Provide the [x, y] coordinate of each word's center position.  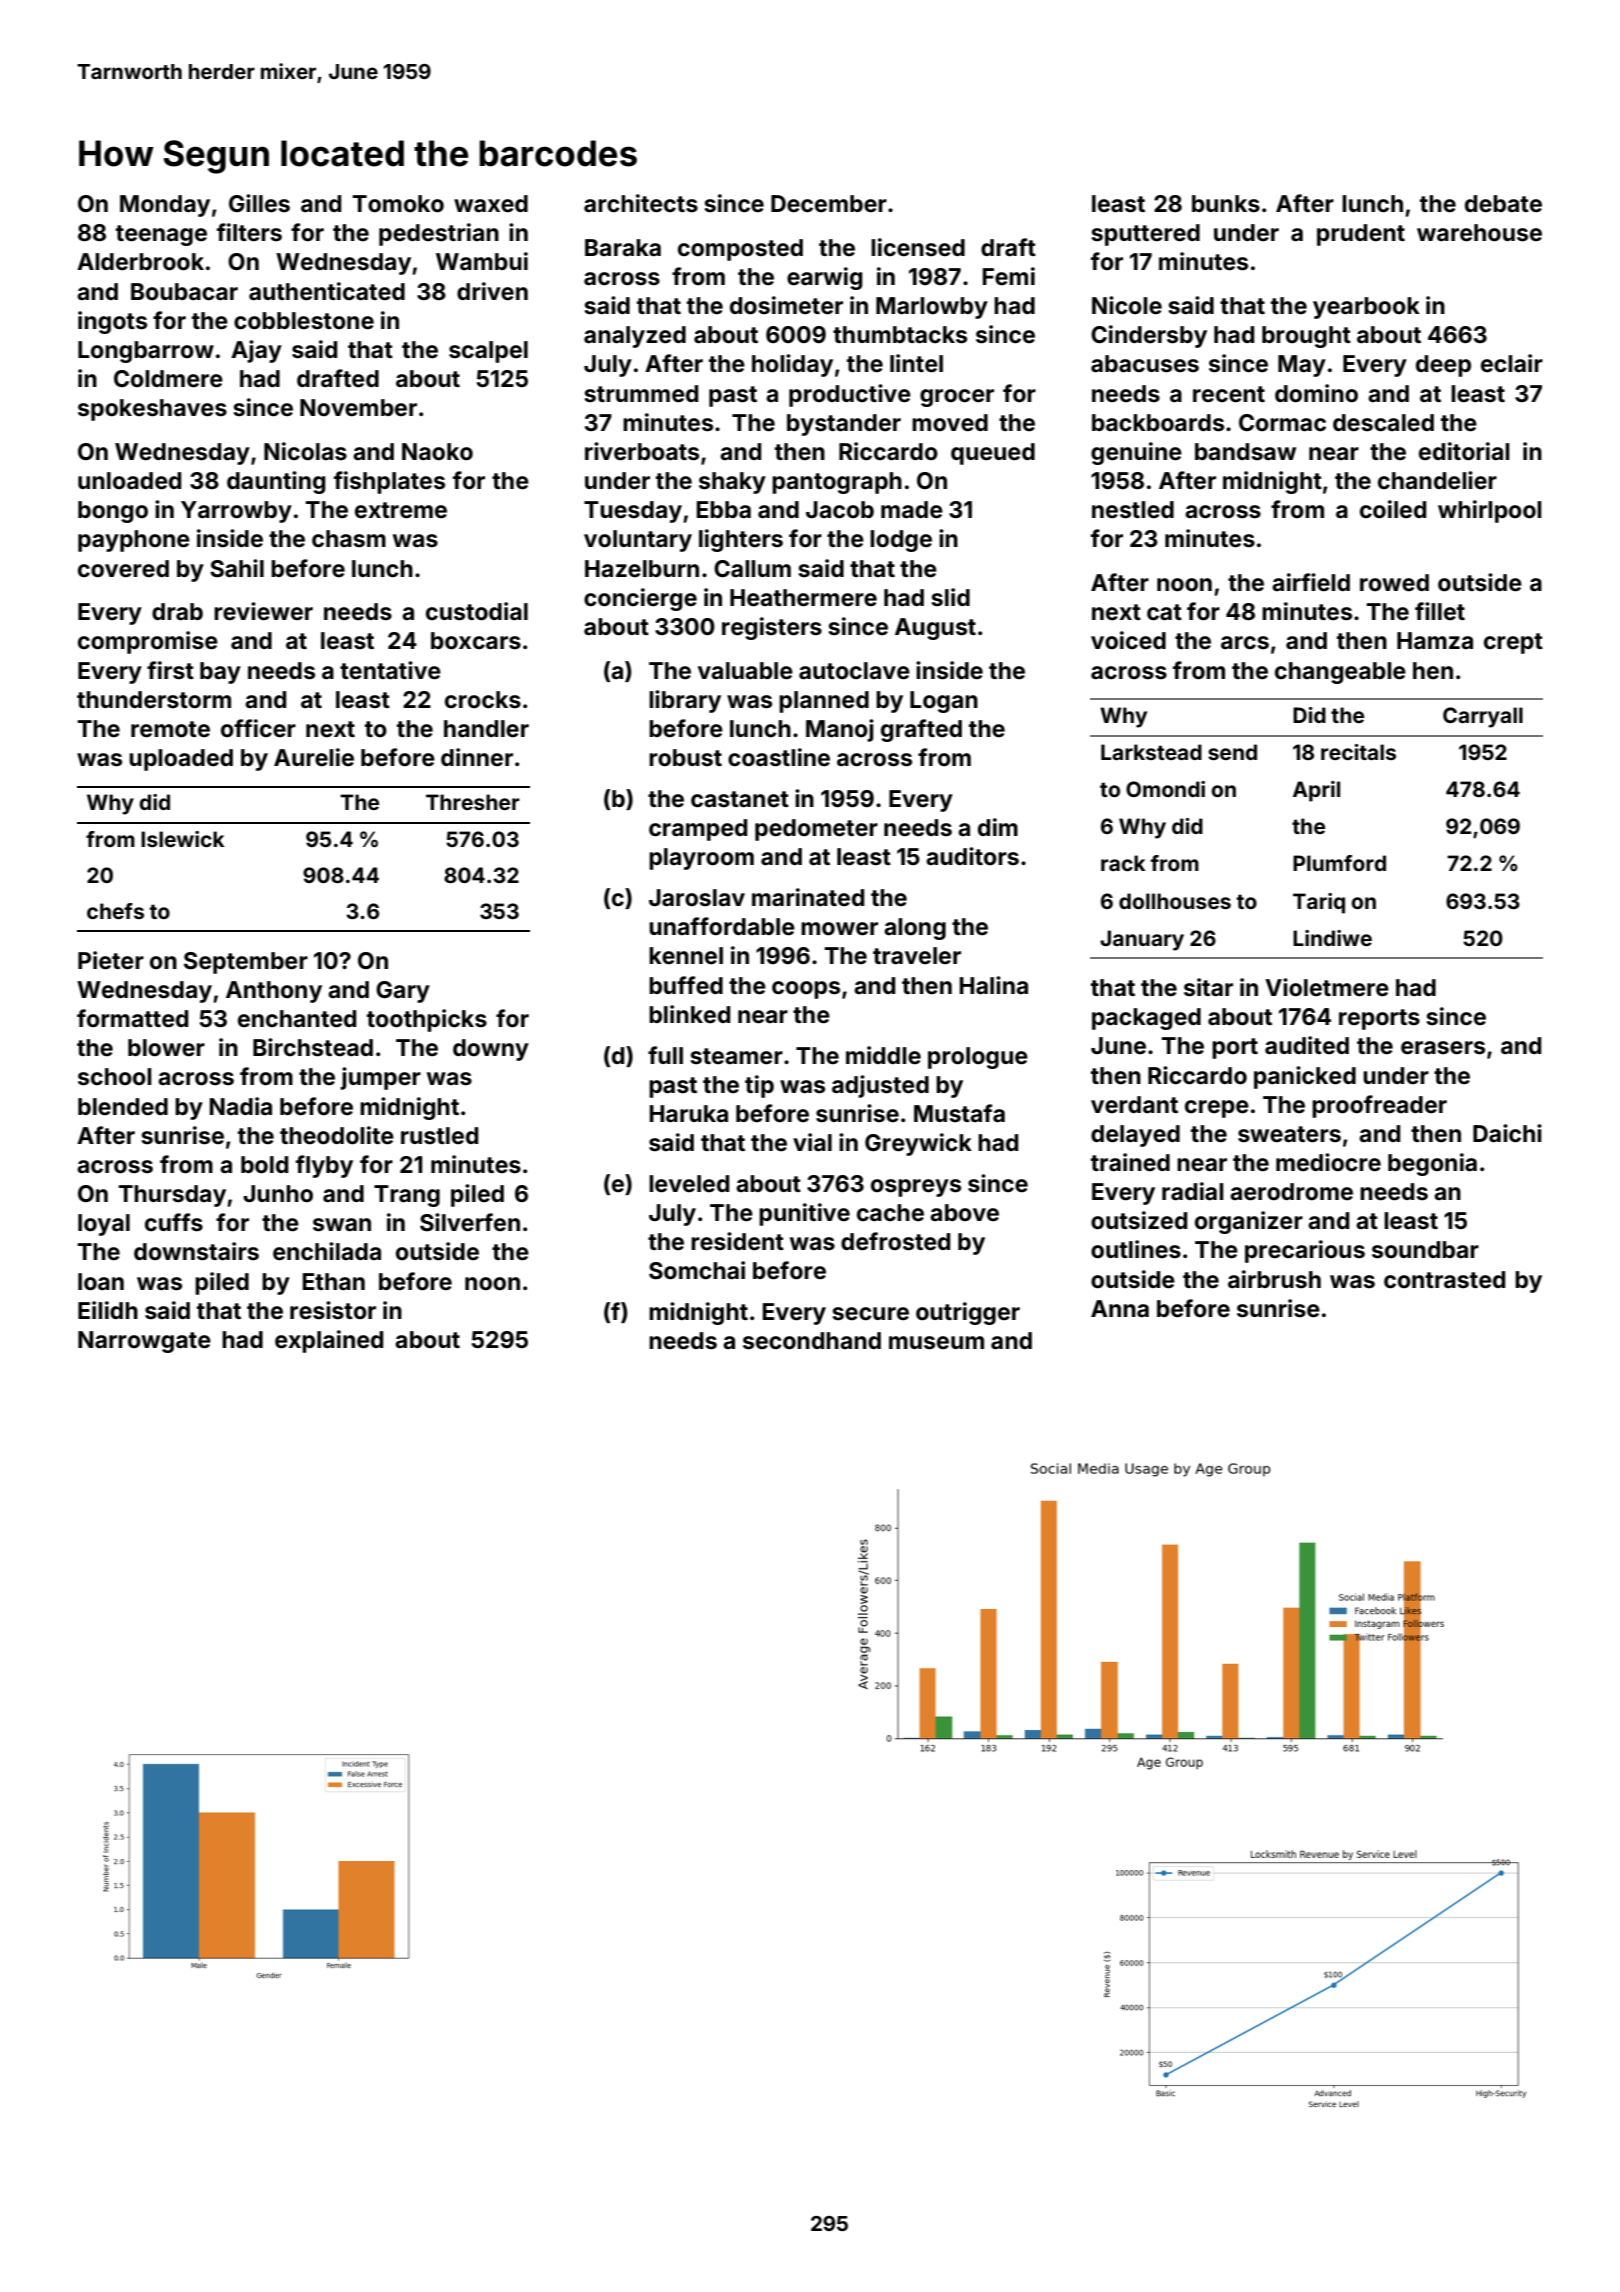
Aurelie [314, 757]
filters [249, 232]
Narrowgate [144, 1342]
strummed [641, 394]
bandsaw [1245, 452]
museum [936, 1343]
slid [950, 597]
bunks [1226, 204]
